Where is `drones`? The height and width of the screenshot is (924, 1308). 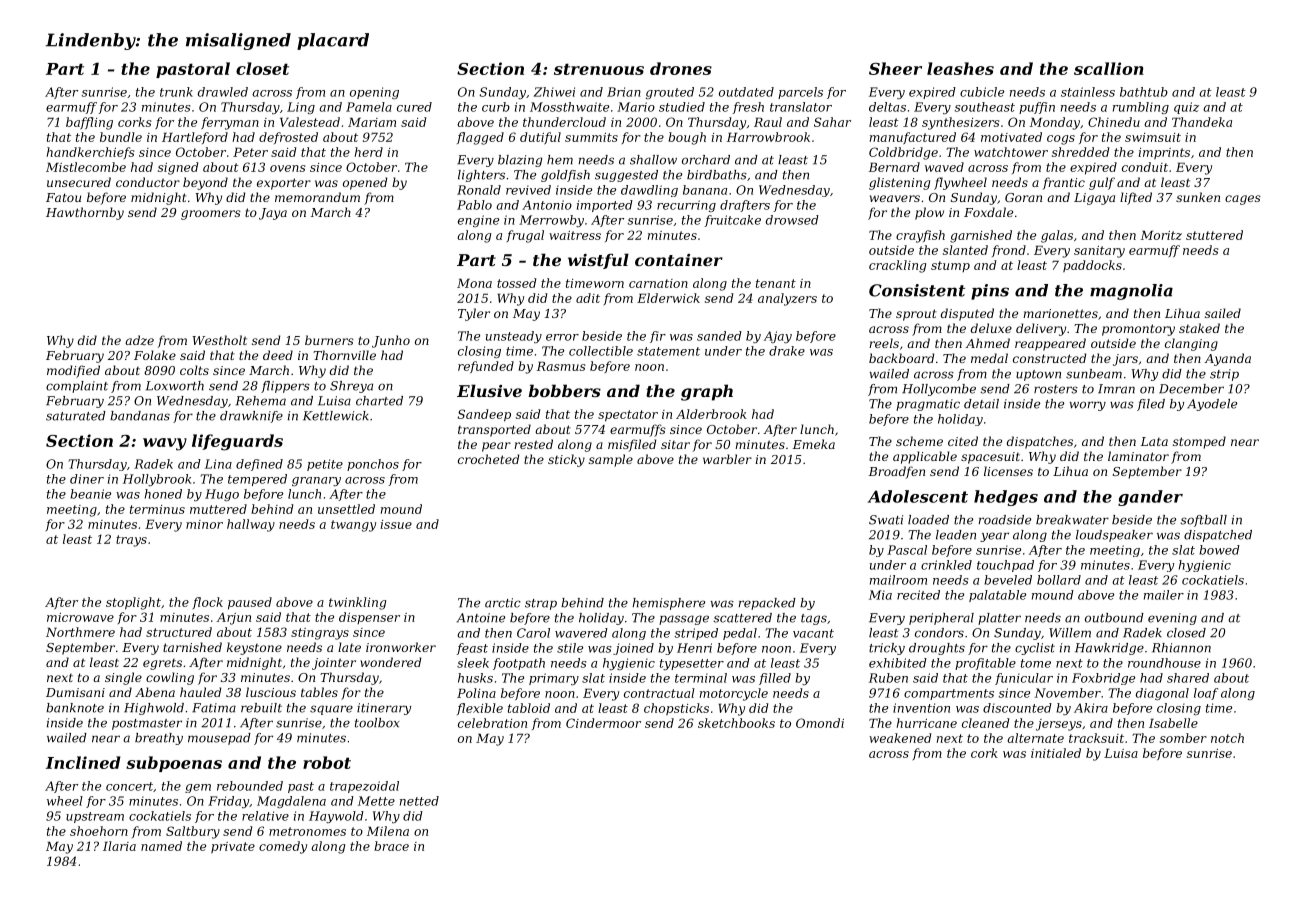
drones is located at coordinates (681, 68).
